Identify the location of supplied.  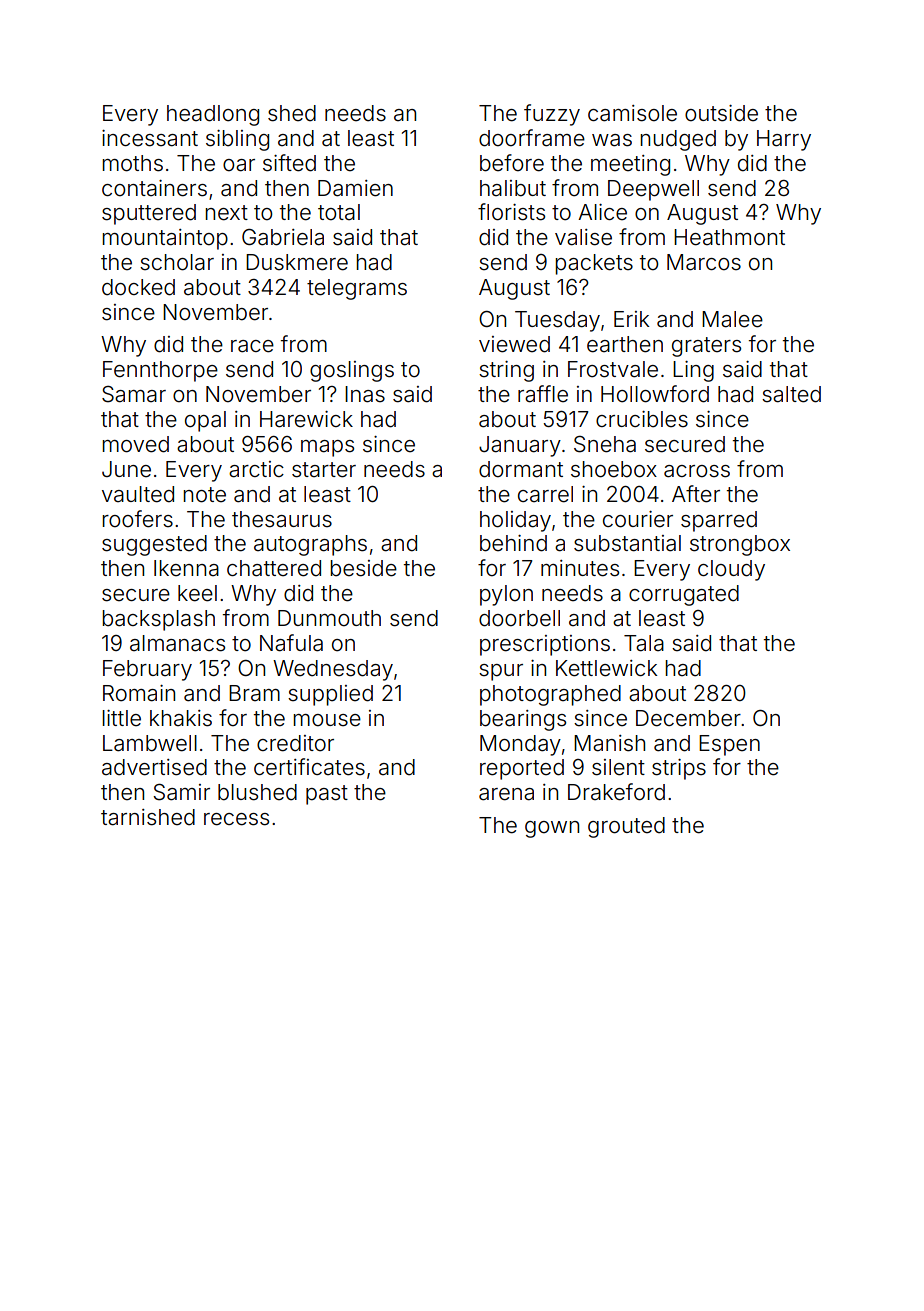
(330, 695).
